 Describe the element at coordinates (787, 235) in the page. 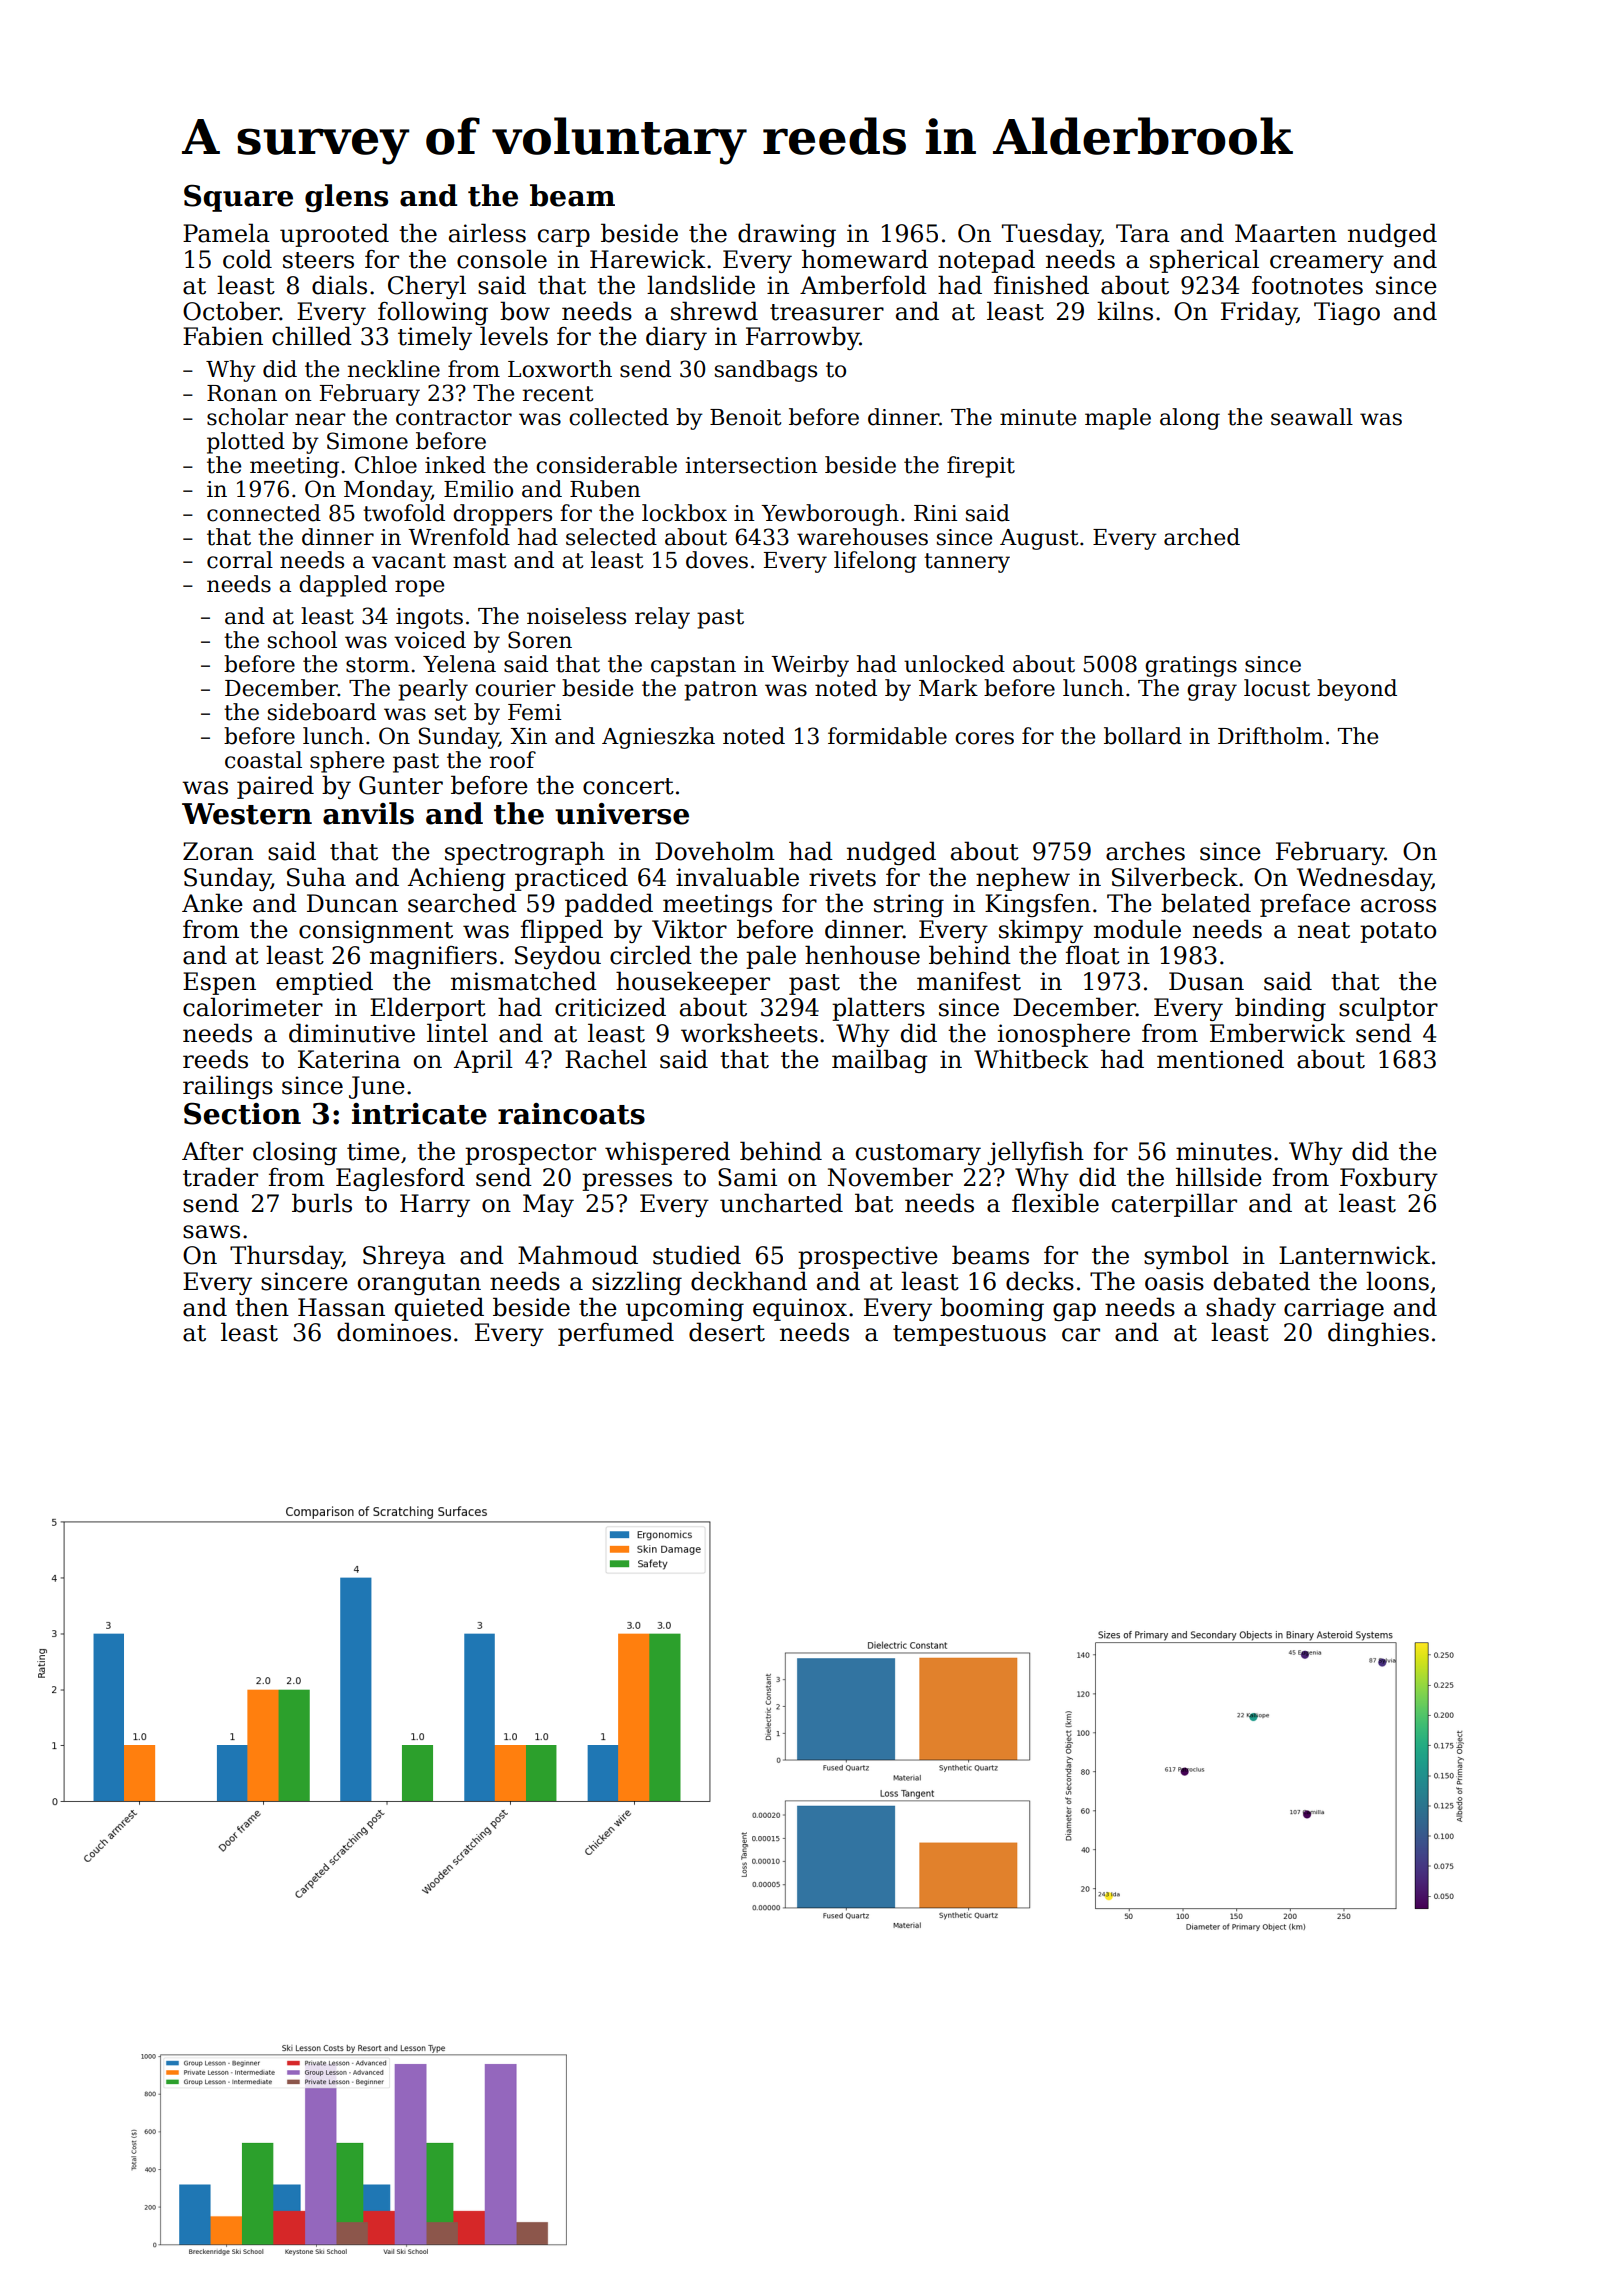

I see `drawing` at that location.
